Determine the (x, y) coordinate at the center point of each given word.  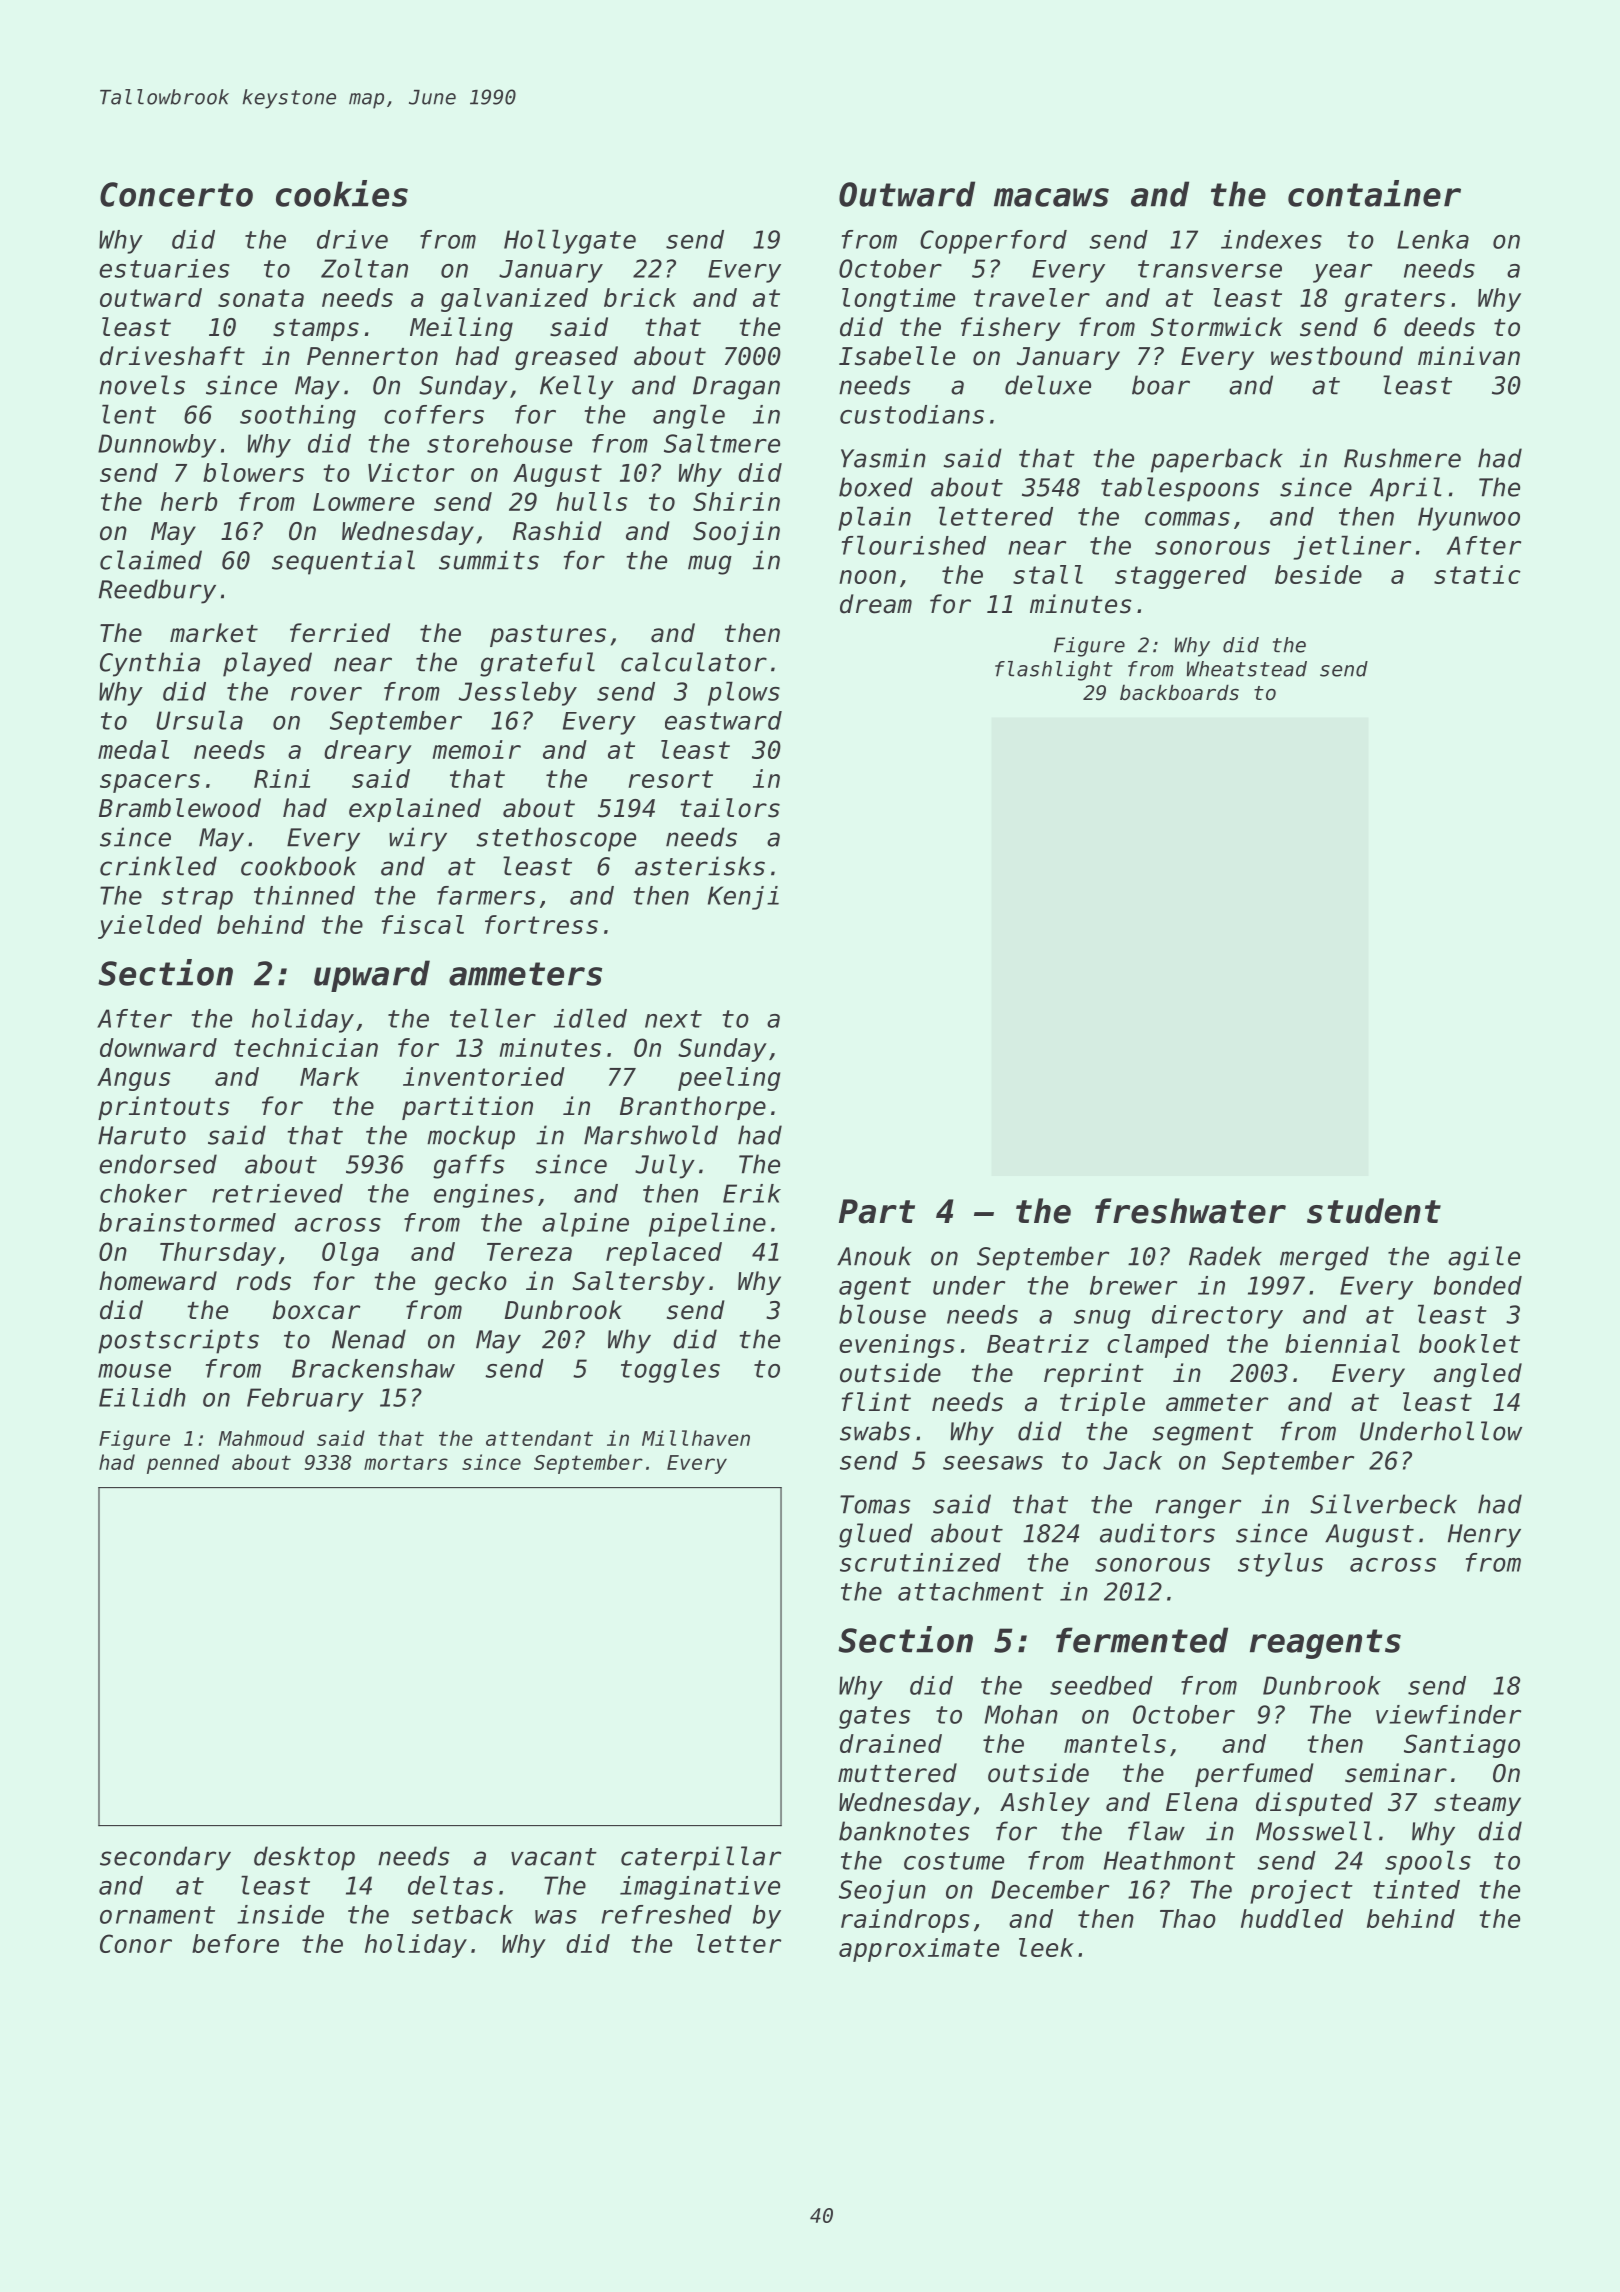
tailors (730, 808)
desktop (304, 1858)
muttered (897, 1773)
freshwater (1190, 1211)
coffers (434, 414)
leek (1046, 1947)
